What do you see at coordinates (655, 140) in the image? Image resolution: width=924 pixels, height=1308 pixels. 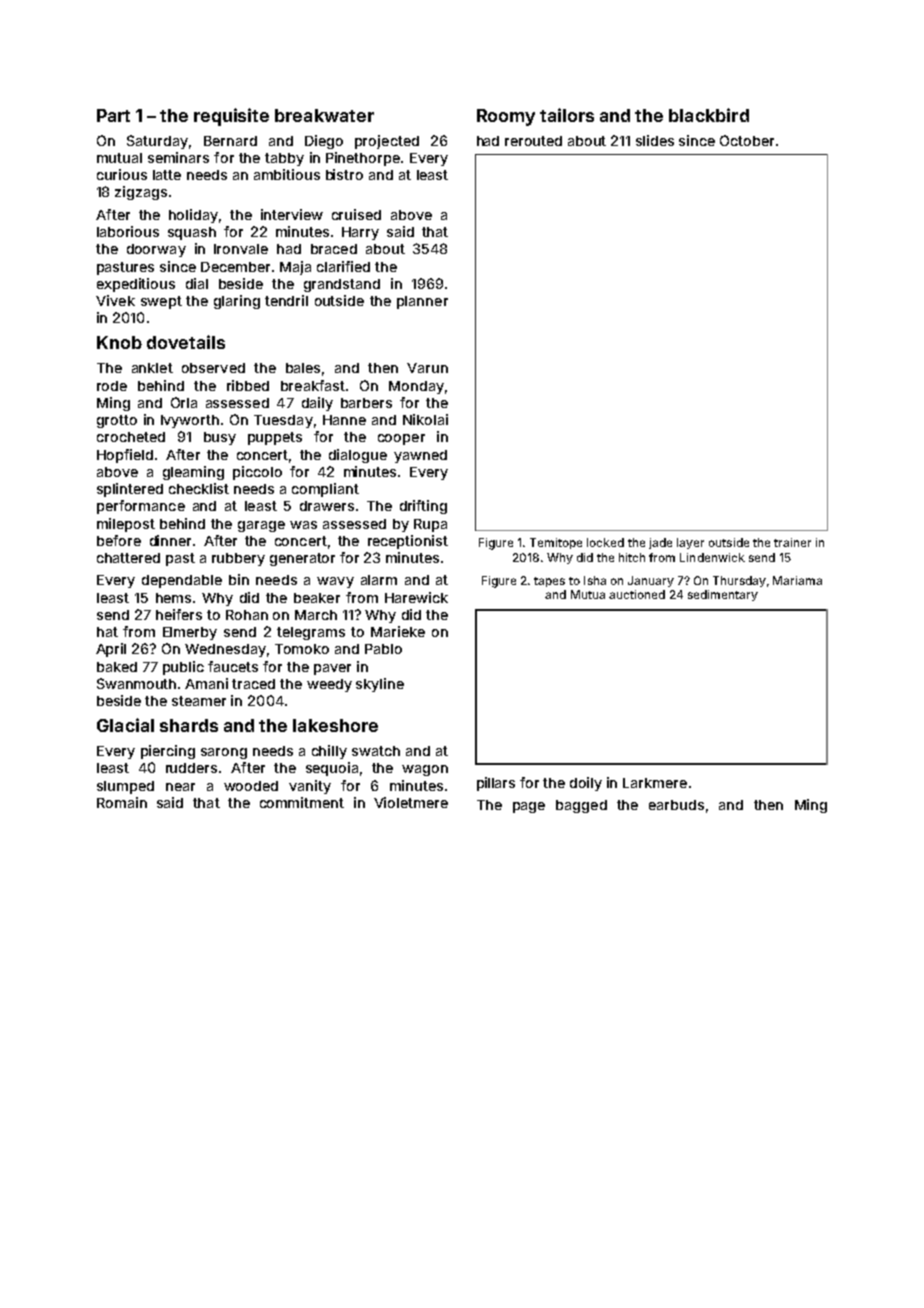 I see `slides` at bounding box center [655, 140].
